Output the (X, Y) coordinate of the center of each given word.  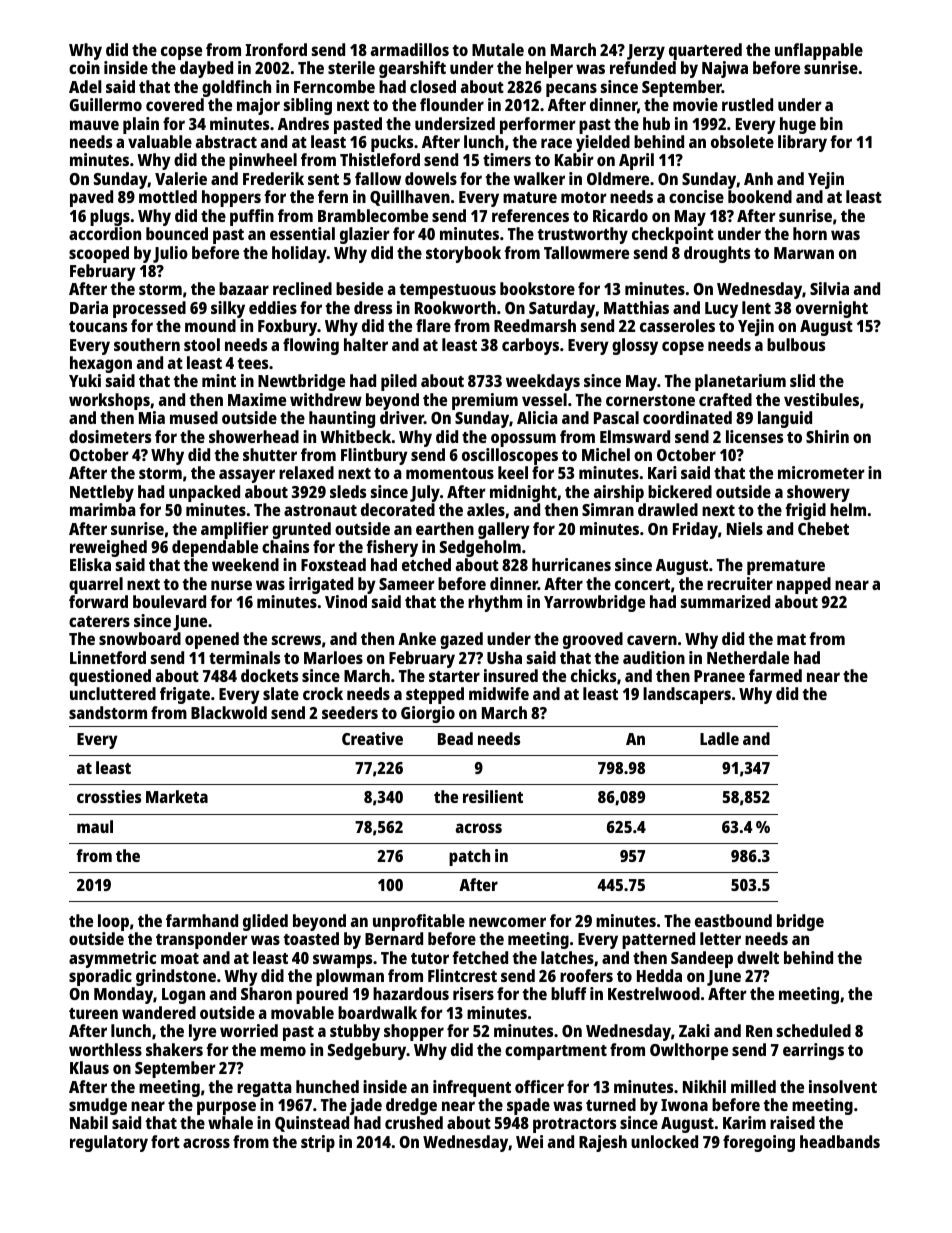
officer (539, 1086)
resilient (493, 796)
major (258, 106)
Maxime (257, 399)
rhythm (495, 603)
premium (485, 401)
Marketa (177, 796)
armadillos (409, 49)
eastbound (733, 920)
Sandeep (702, 959)
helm (848, 509)
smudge (98, 1106)
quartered (705, 51)
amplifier (235, 530)
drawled (668, 509)
